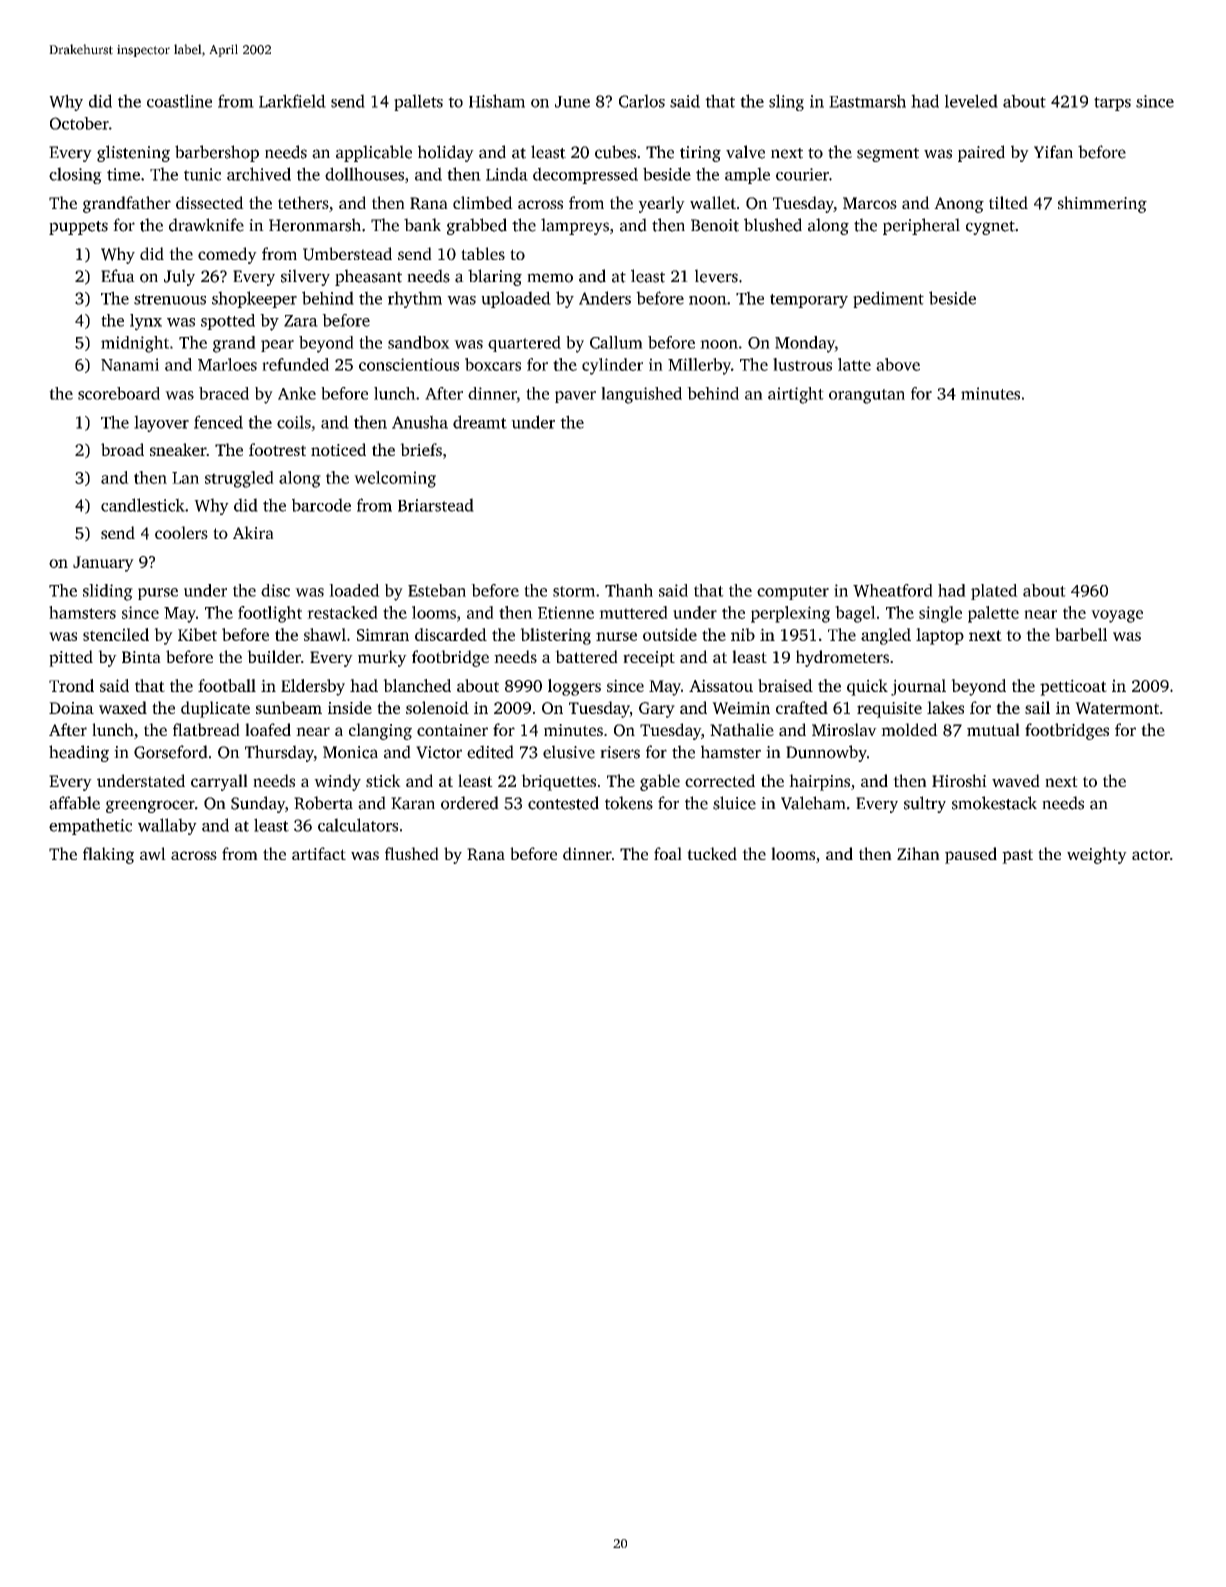 Image resolution: width=1226 pixels, height=1587 pixels. Describe the element at coordinates (294, 422) in the page. I see `coils` at that location.
